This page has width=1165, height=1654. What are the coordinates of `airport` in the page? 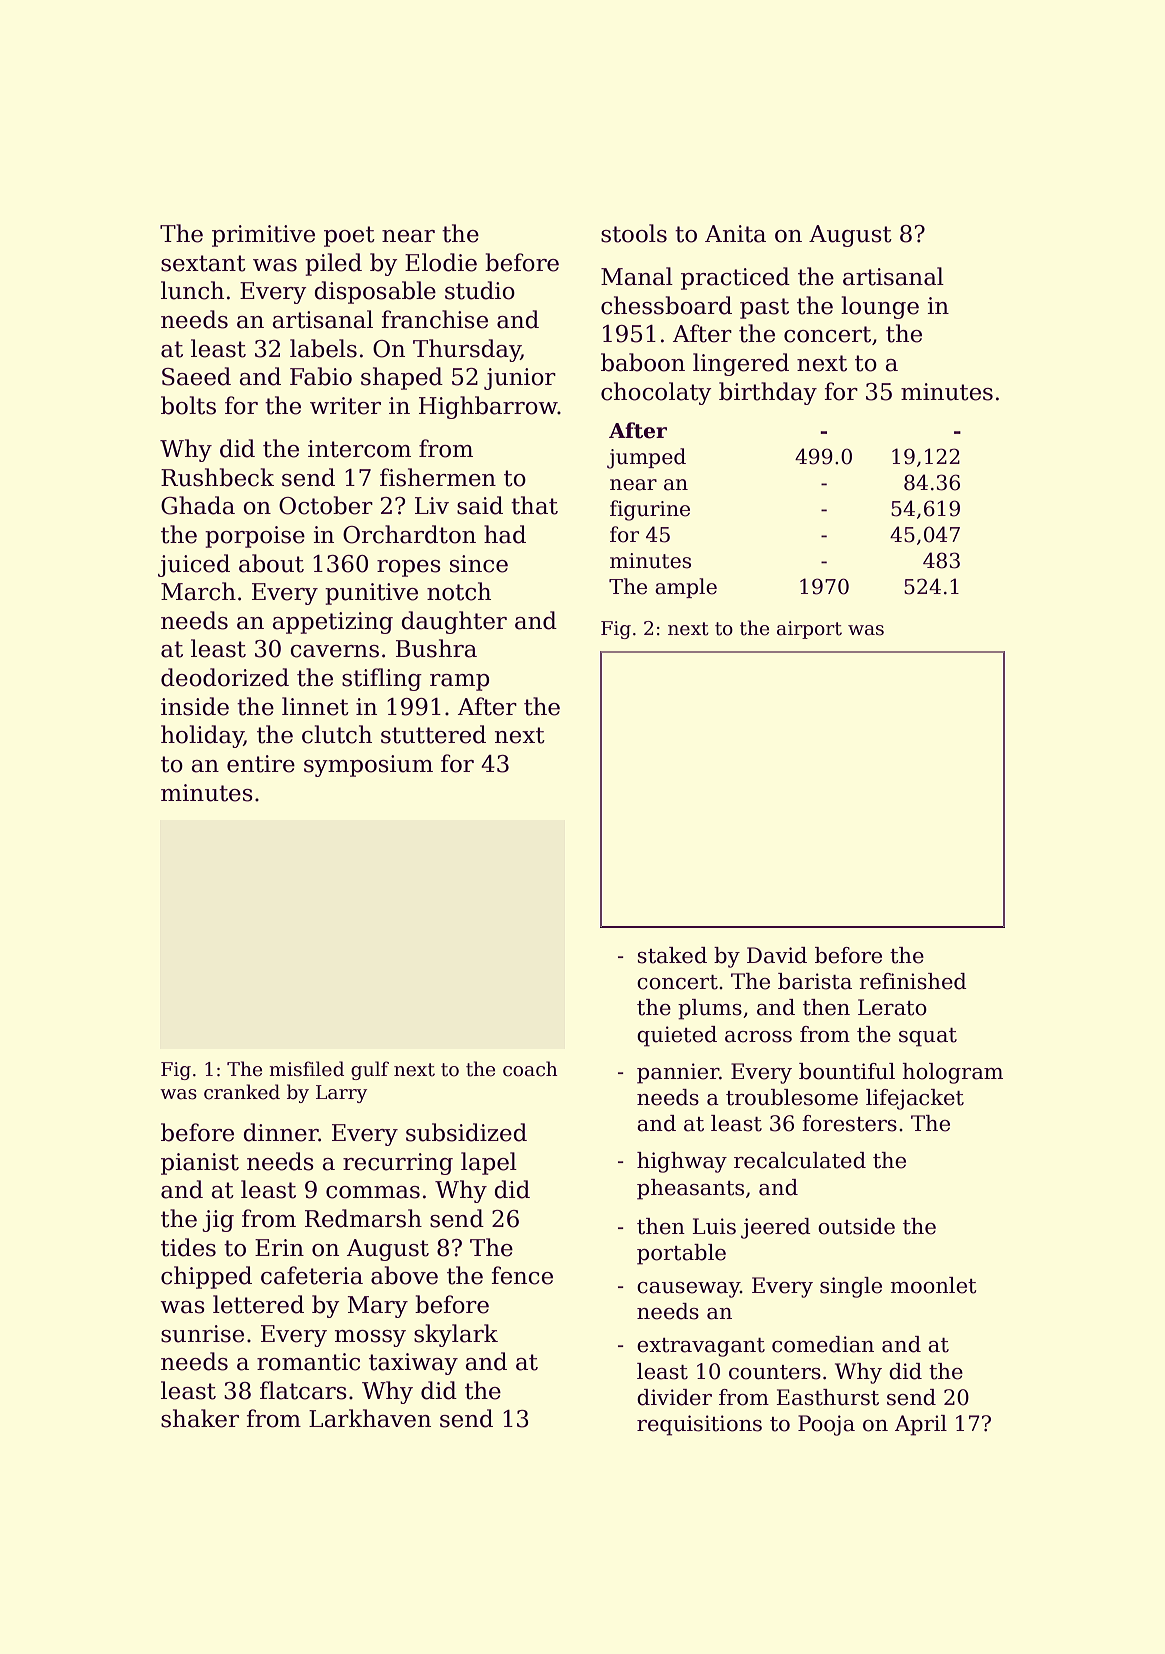 It's located at (809, 630).
